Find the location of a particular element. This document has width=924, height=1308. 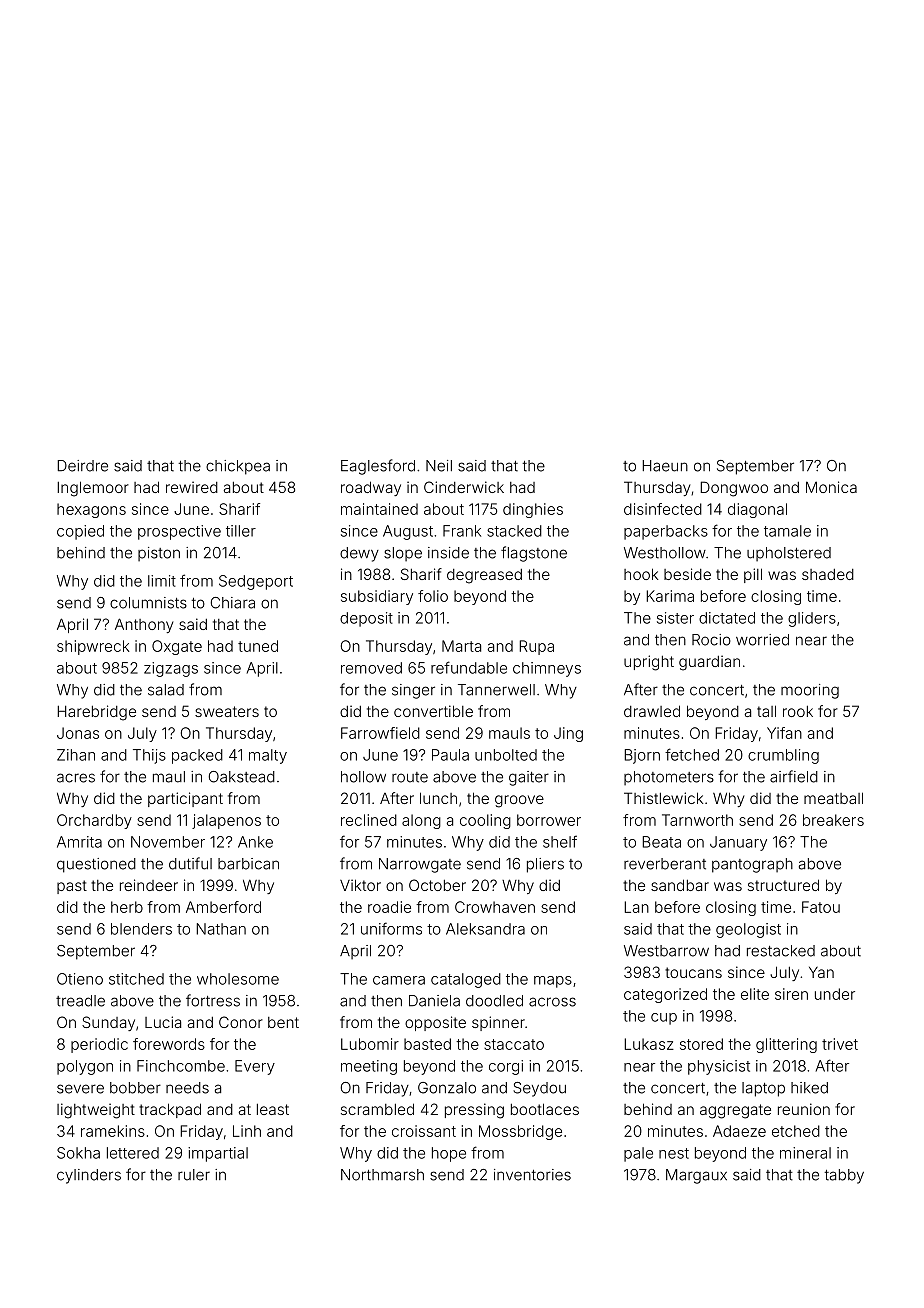

needs is located at coordinates (187, 1088).
